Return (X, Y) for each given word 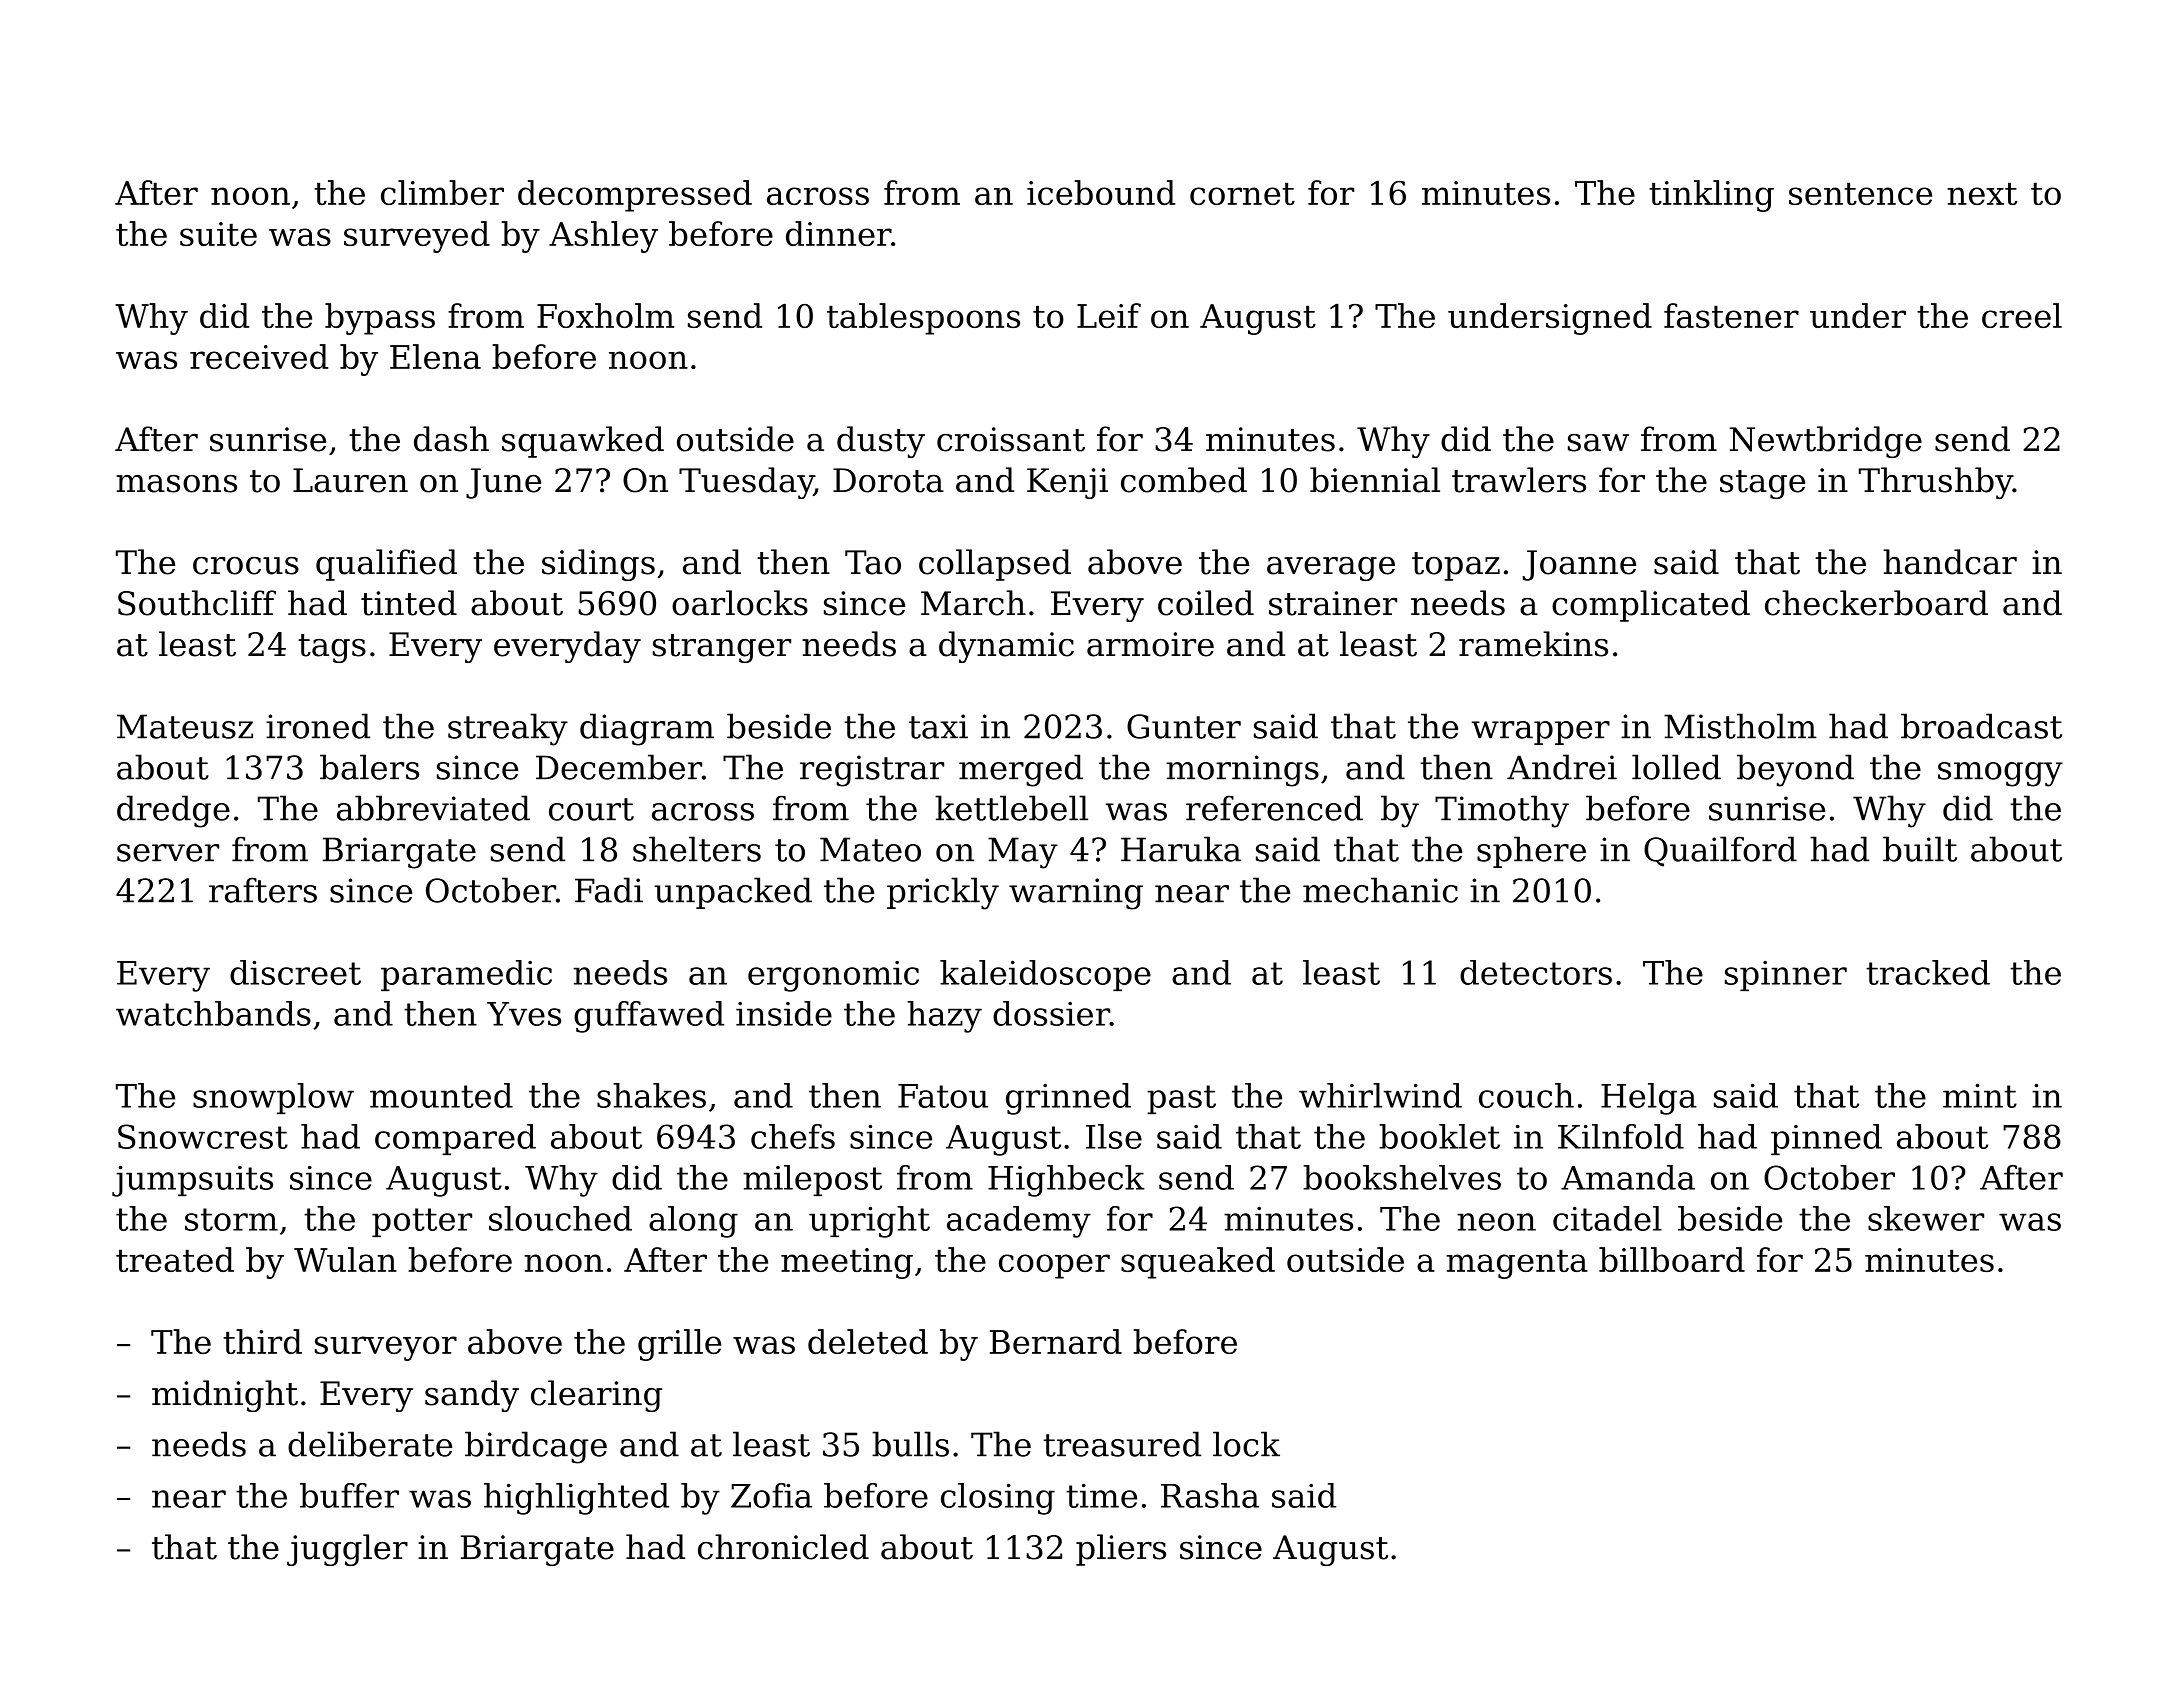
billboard (1672, 1259)
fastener (1731, 315)
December (619, 767)
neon (1496, 1222)
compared (455, 1139)
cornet (1242, 194)
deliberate (370, 1444)
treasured (1122, 1444)
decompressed (635, 196)
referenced (1274, 808)
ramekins (1533, 644)
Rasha (1210, 1495)
